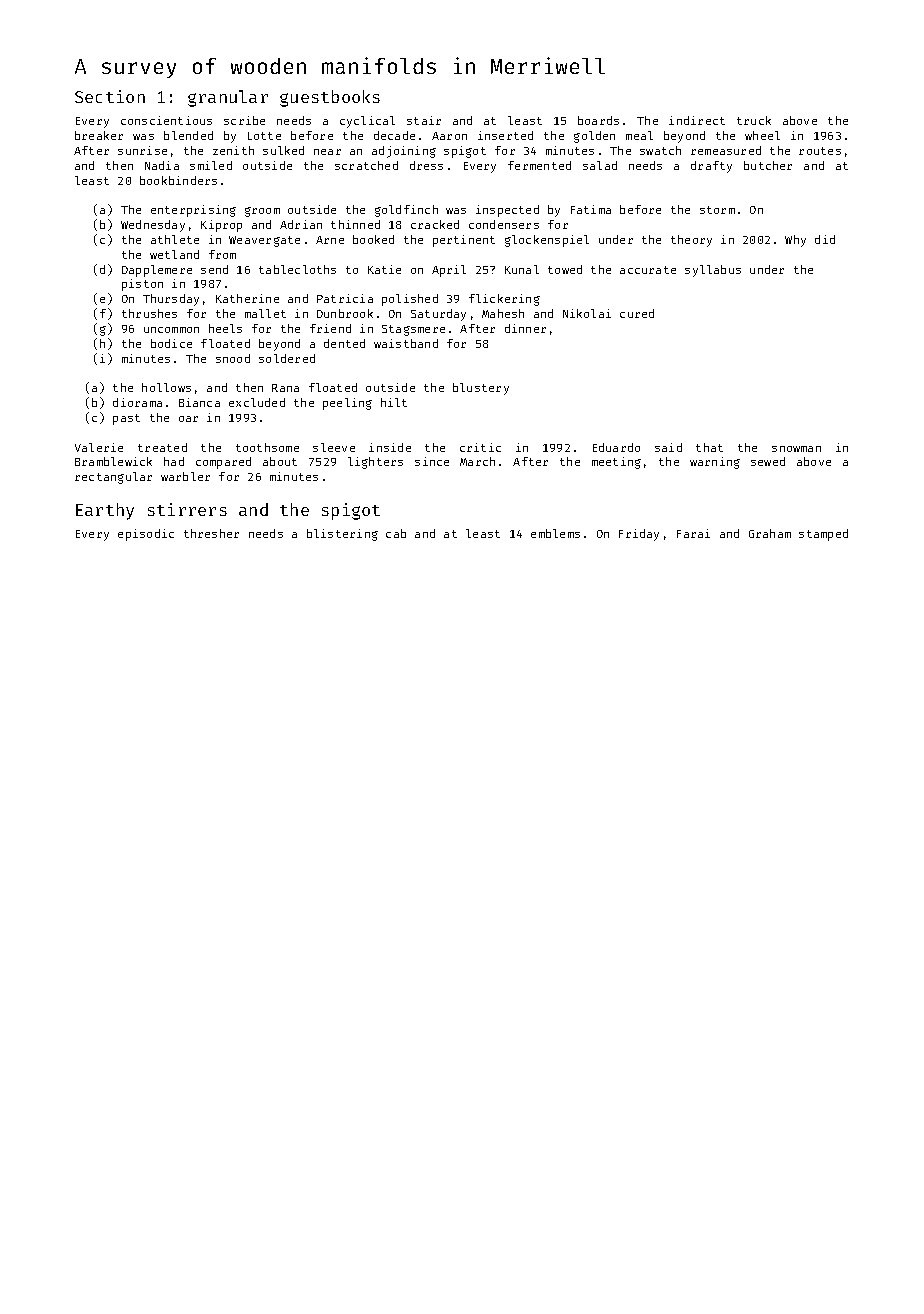 The height and width of the screenshot is (1314, 924). Describe the element at coordinates (555, 533) in the screenshot. I see `emblems` at that location.
